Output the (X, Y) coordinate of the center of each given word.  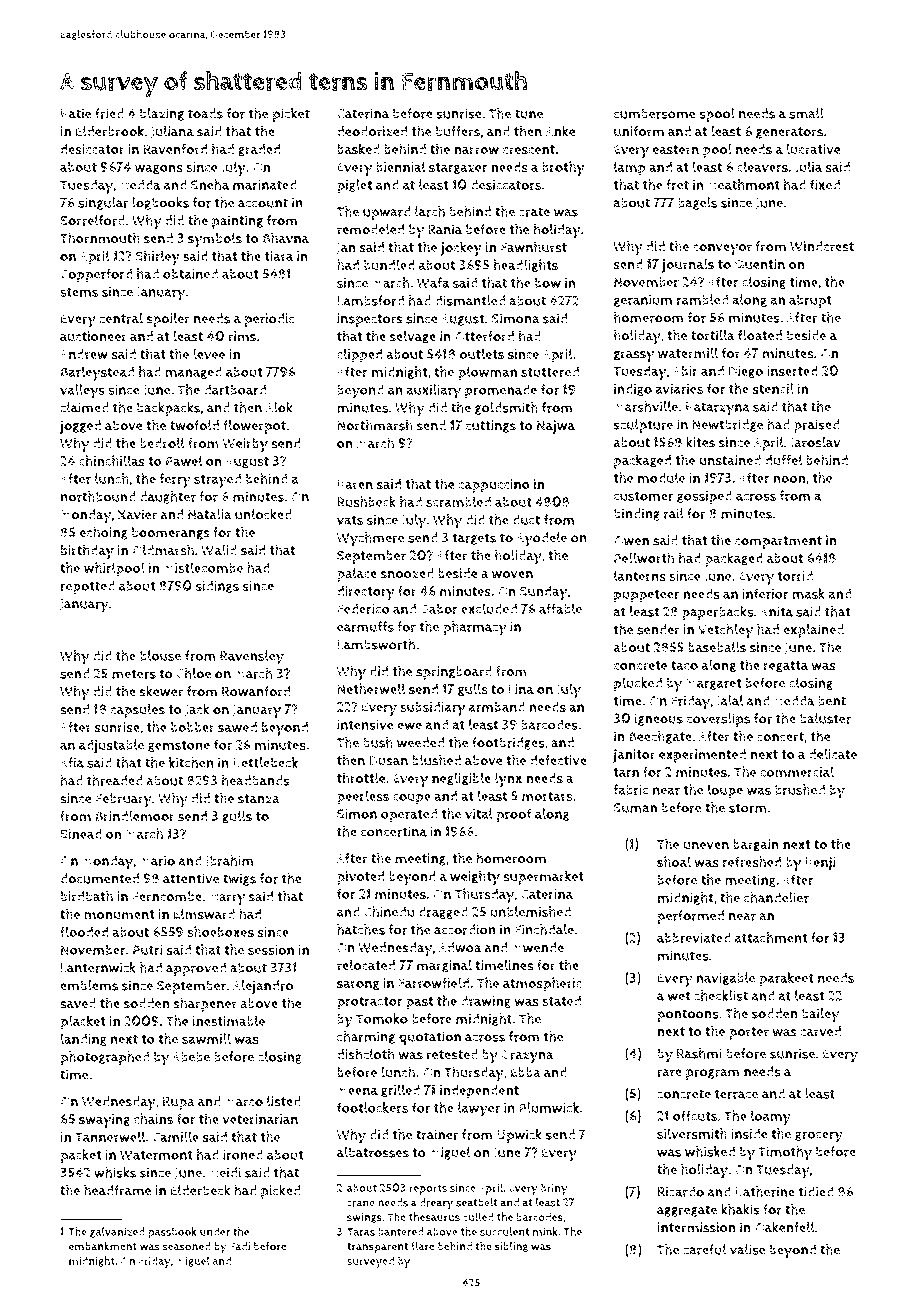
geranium (643, 300)
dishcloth (366, 1054)
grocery (819, 1137)
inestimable (229, 1021)
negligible (461, 779)
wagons (159, 169)
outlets (481, 354)
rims (242, 336)
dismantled (470, 300)
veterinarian (260, 1119)
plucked (638, 684)
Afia (72, 762)
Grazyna (527, 1056)
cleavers (762, 167)
